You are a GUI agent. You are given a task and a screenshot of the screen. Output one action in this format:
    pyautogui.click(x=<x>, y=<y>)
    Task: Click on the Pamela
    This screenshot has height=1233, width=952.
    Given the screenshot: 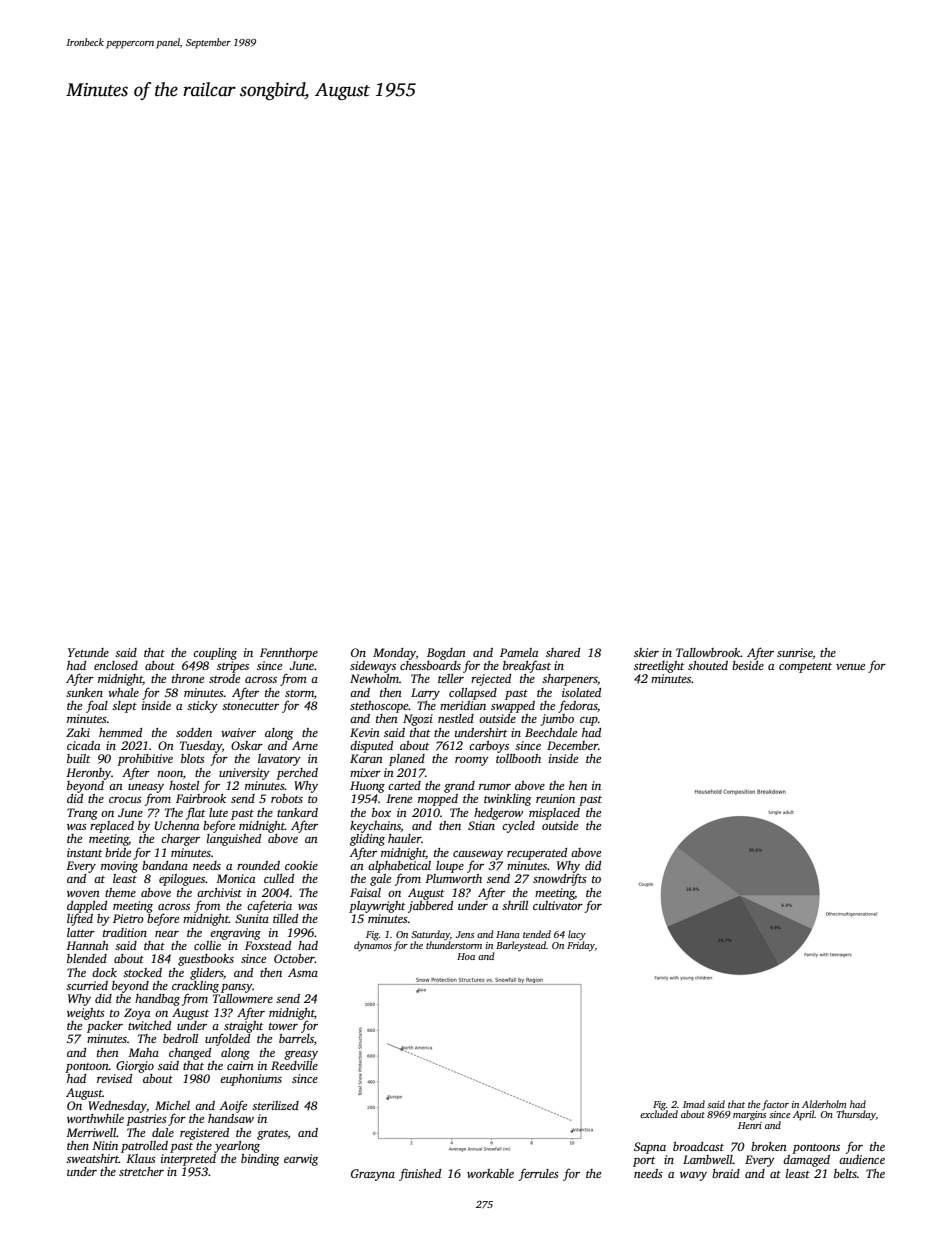 What is the action you would take?
    pyautogui.click(x=519, y=652)
